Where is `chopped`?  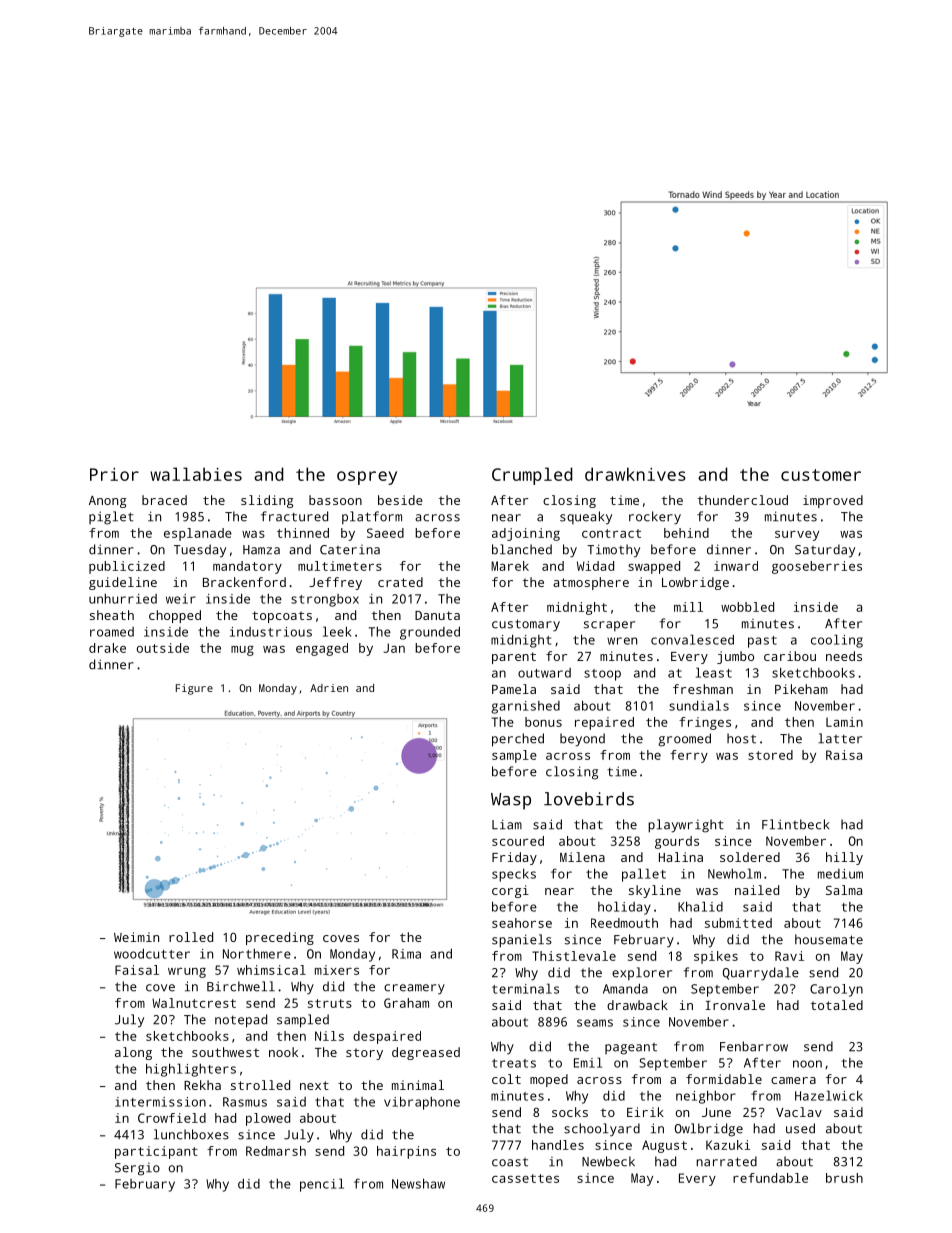
chopped is located at coordinates (175, 616).
